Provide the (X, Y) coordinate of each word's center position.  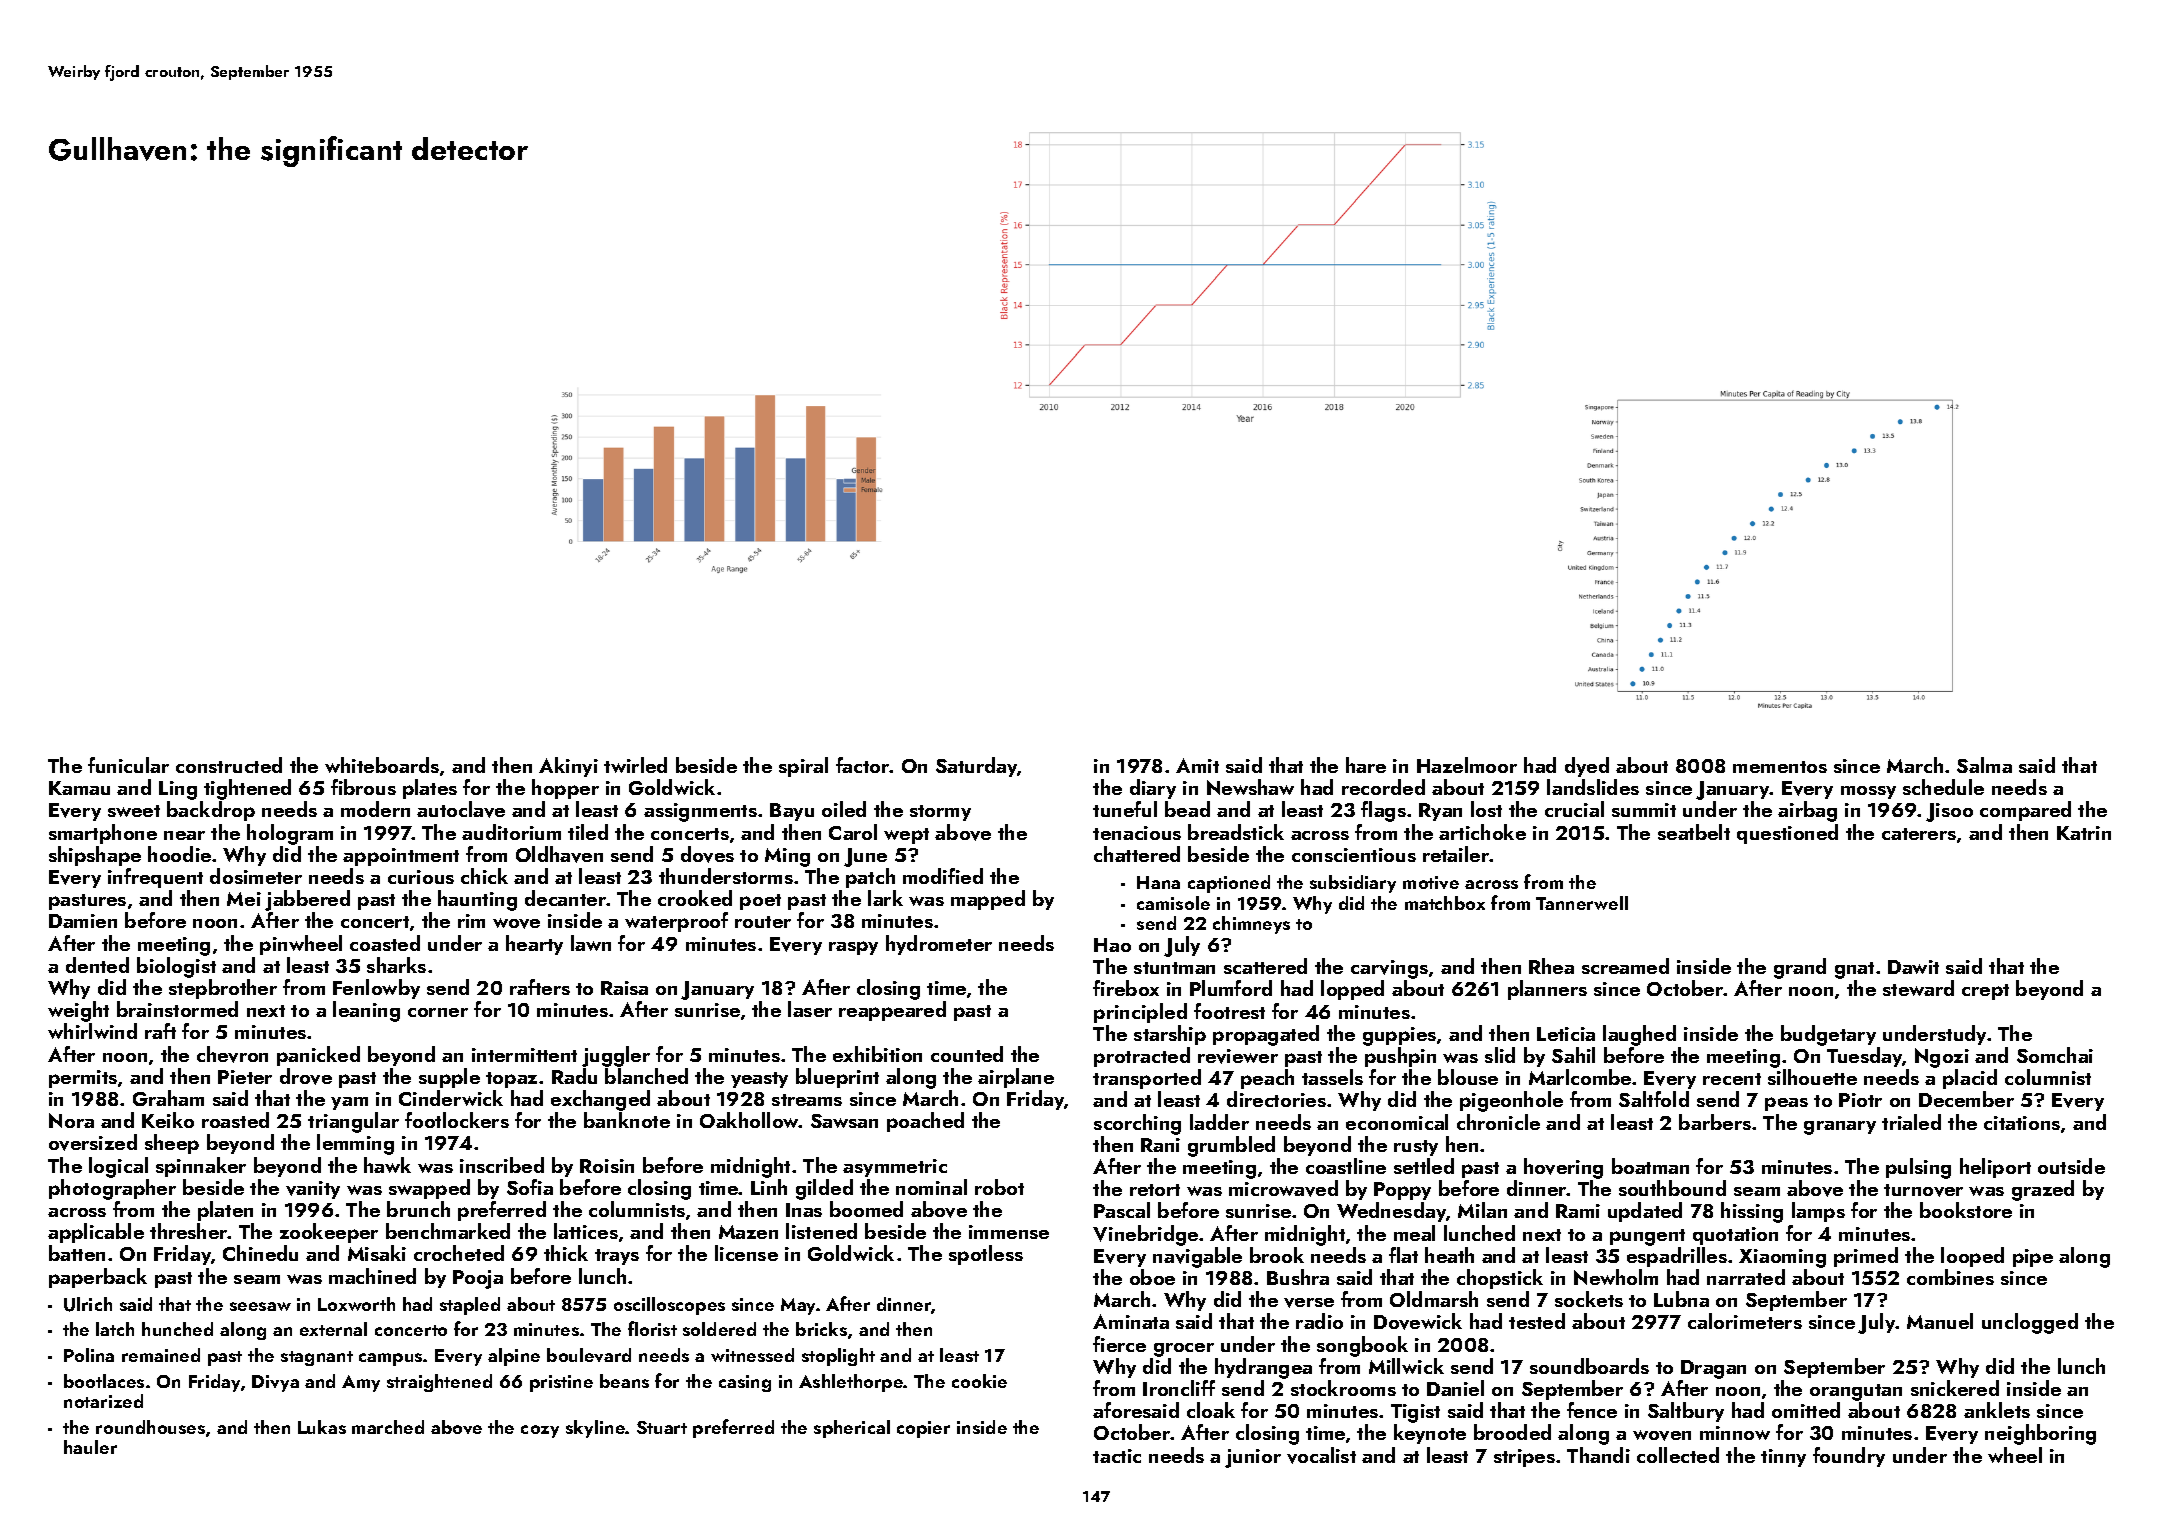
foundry (1849, 1457)
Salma (1984, 765)
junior (1253, 1458)
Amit (1197, 765)
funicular (128, 765)
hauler (90, 1447)
